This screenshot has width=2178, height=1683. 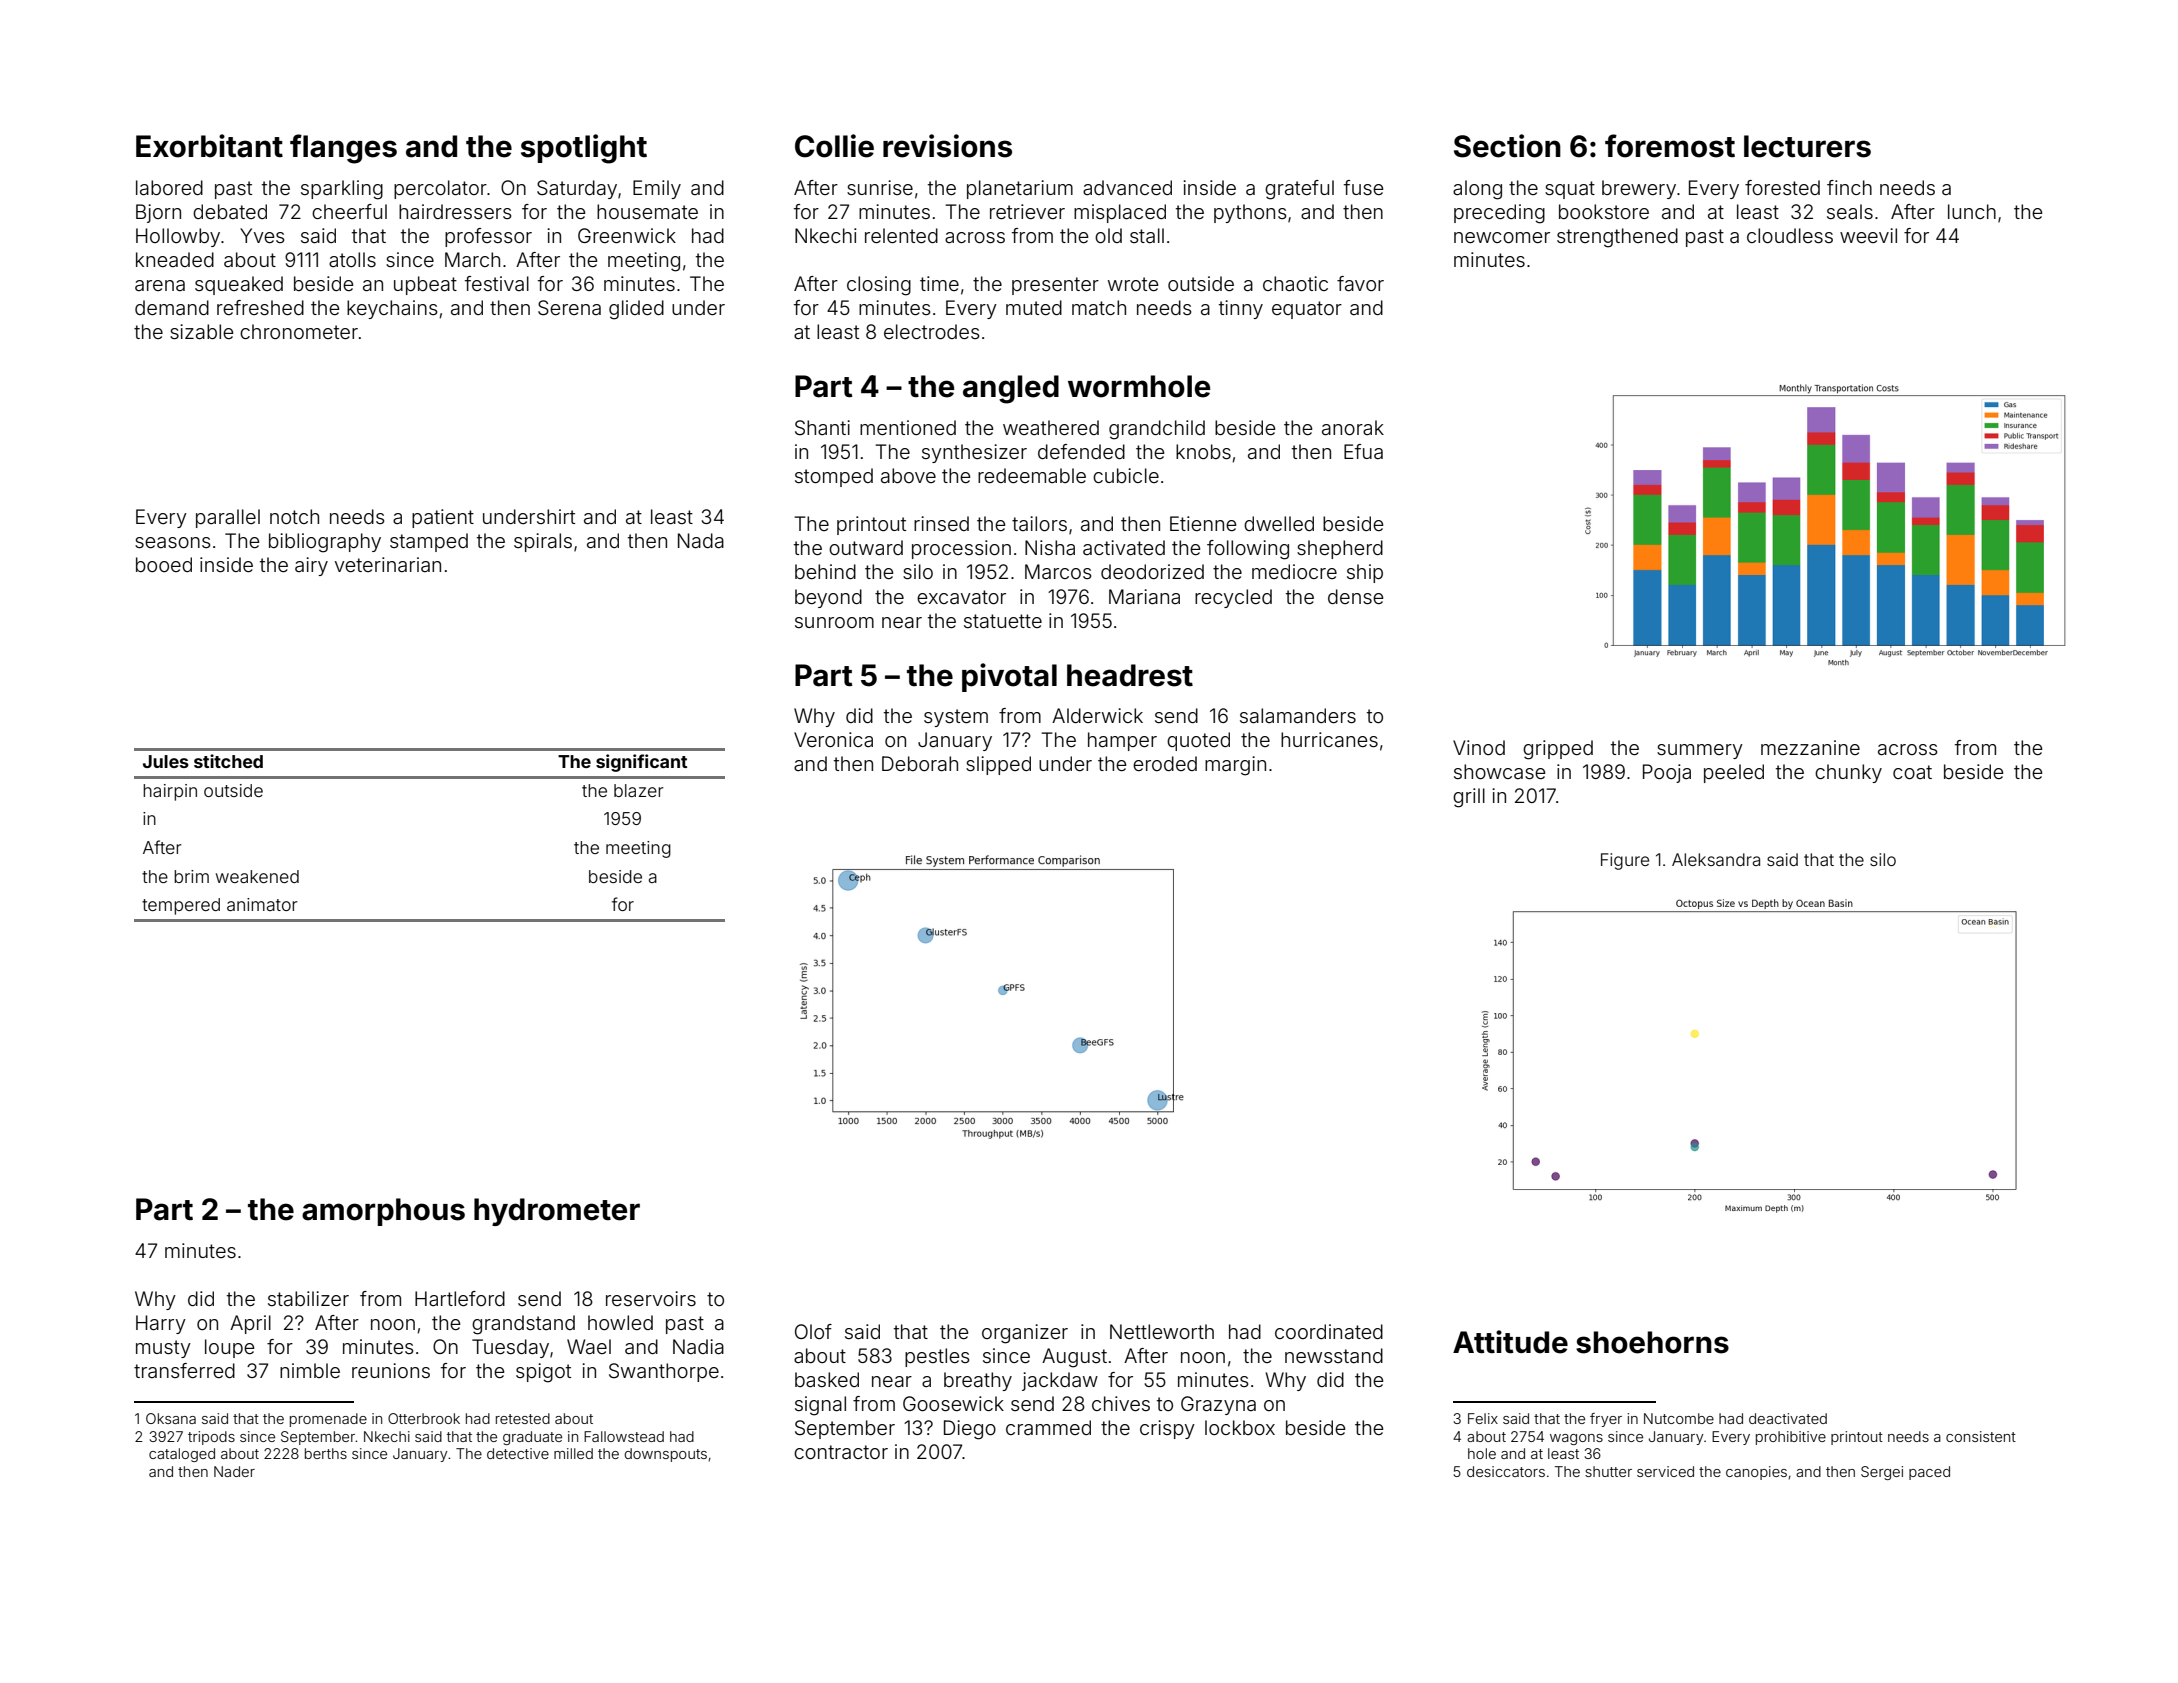 I want to click on amorphous, so click(x=383, y=1212).
